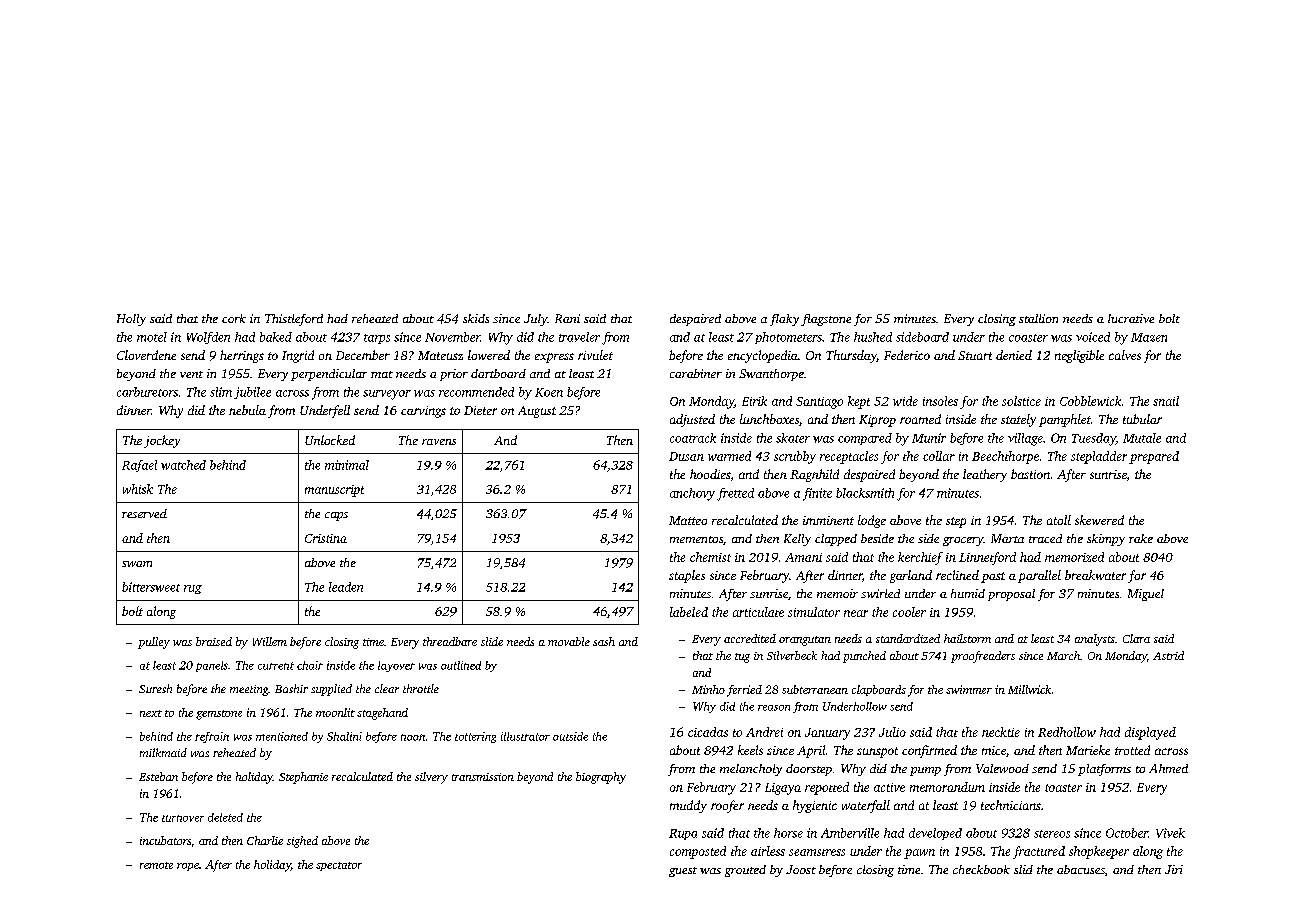 This page has width=1308, height=924. Describe the element at coordinates (1059, 520) in the page. I see `atoll` at that location.
